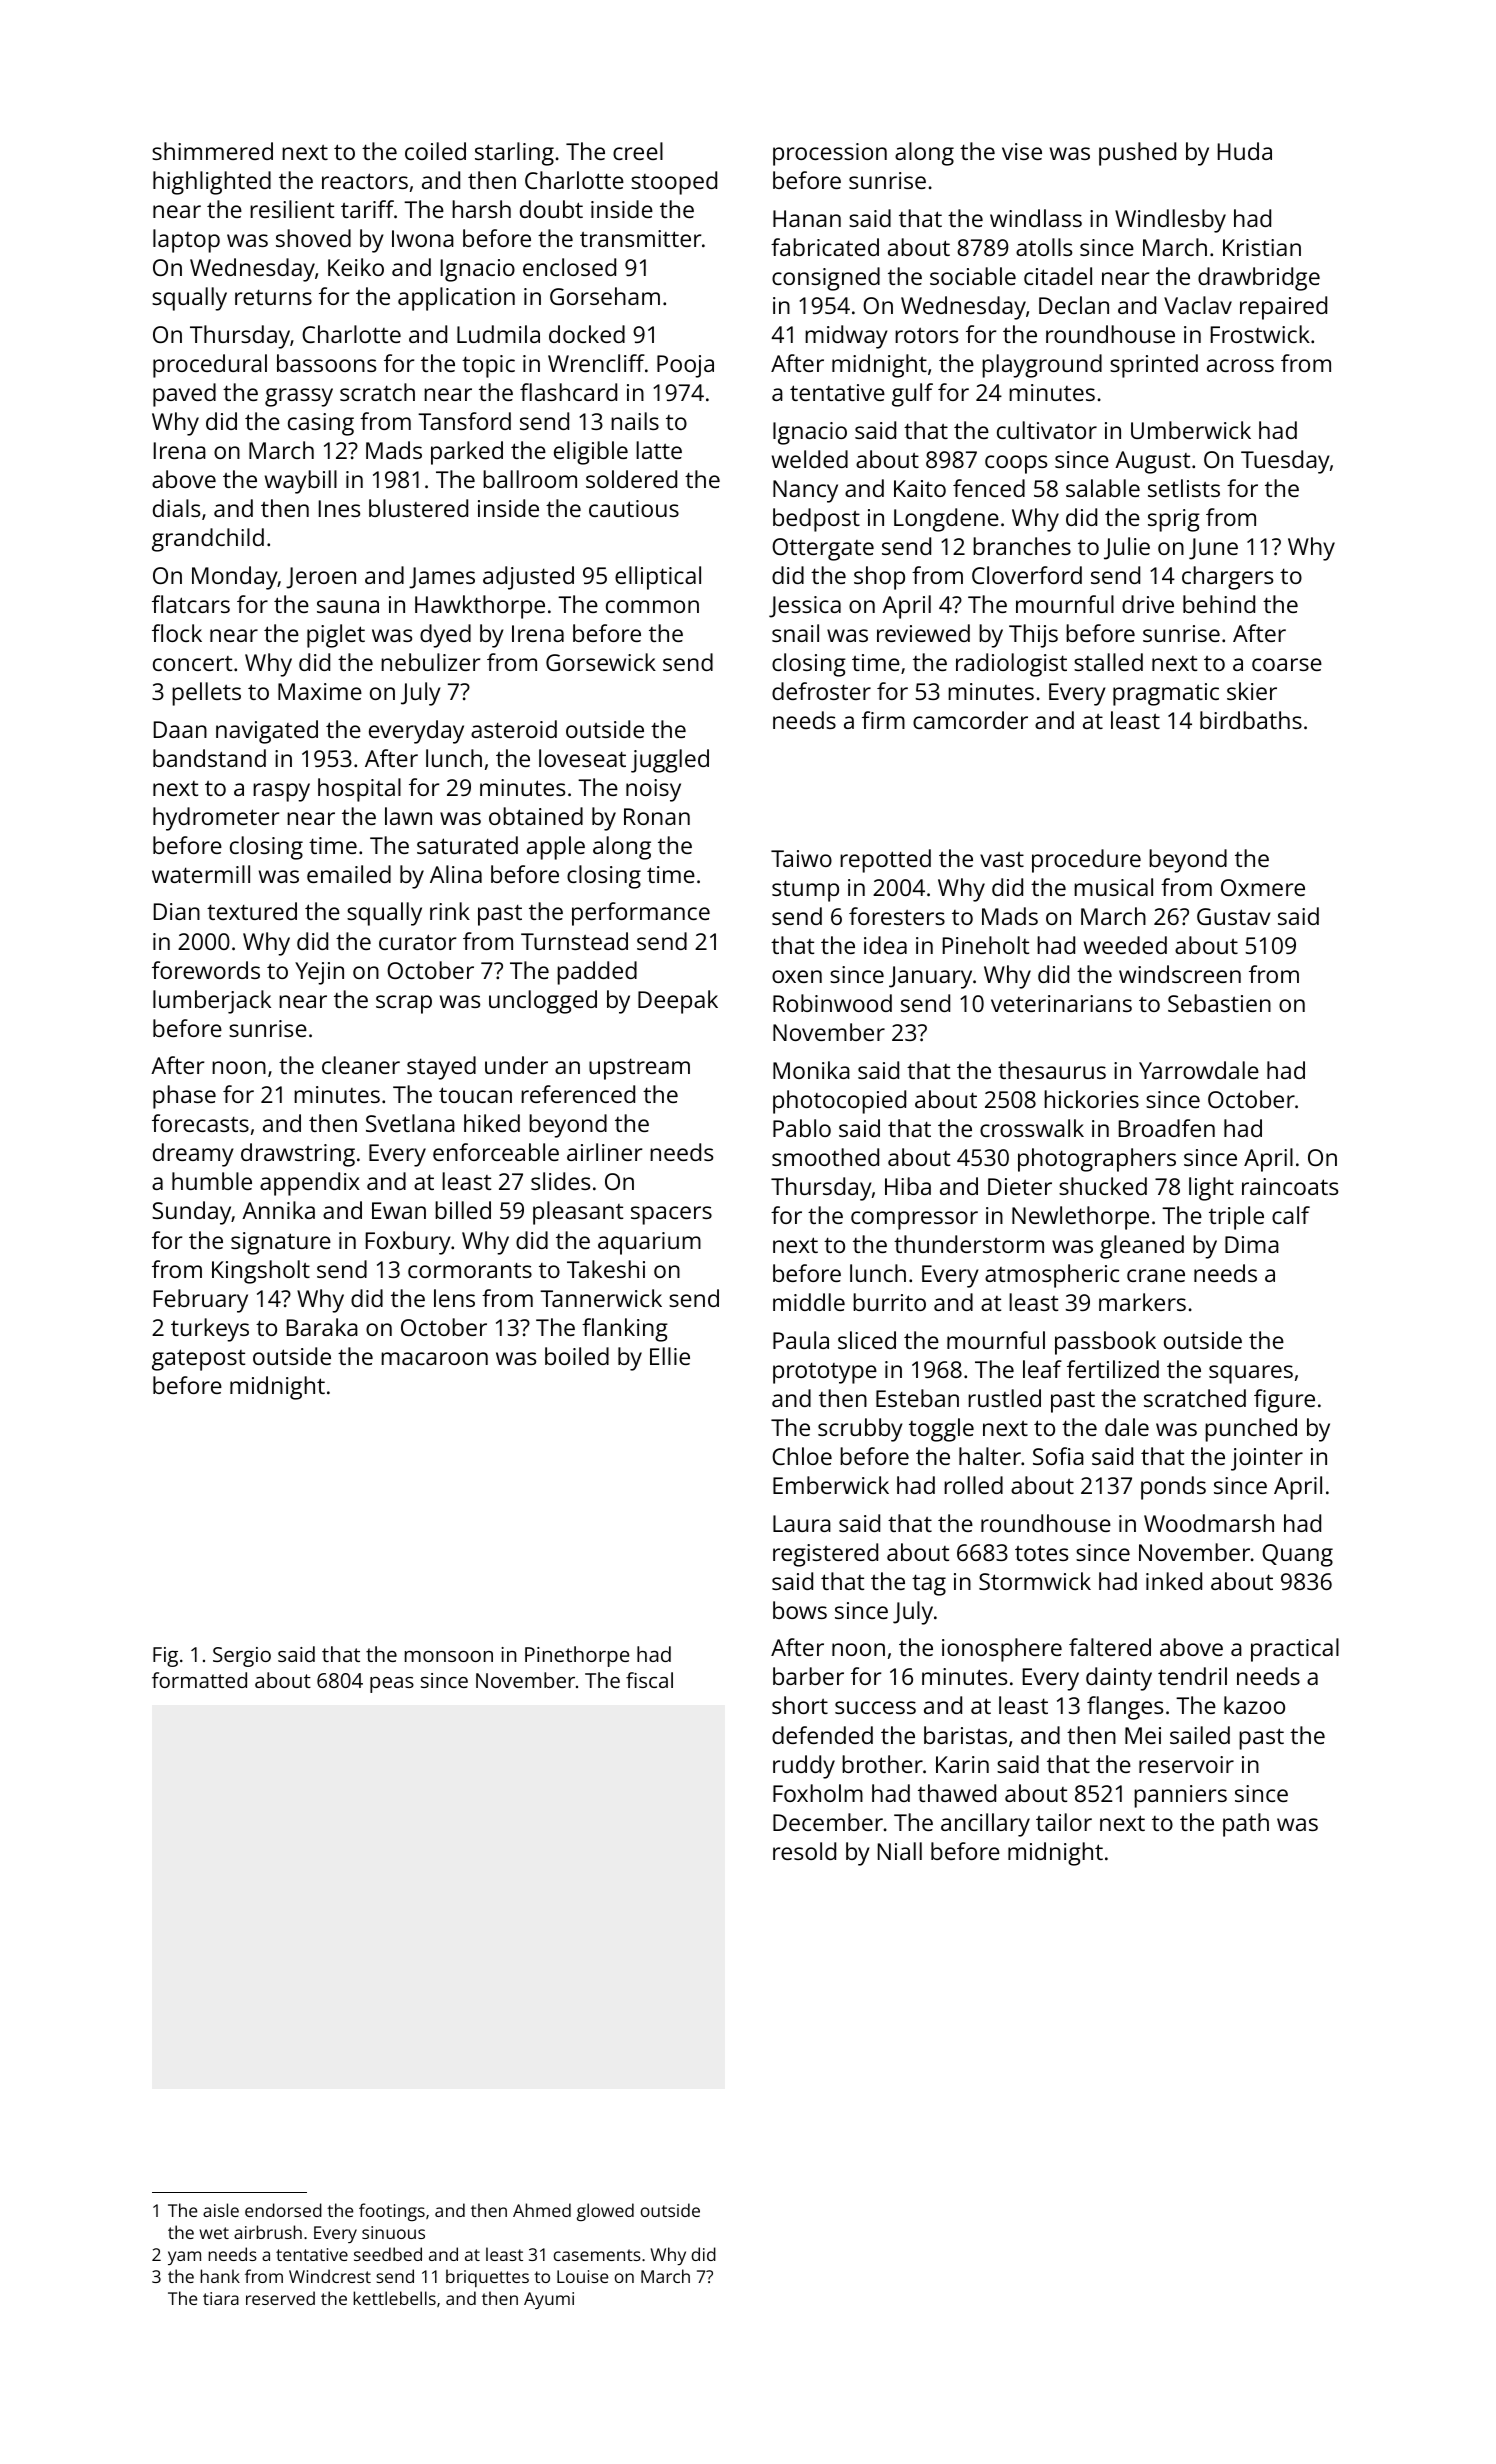 This document has width=1496, height=2464. What do you see at coordinates (685, 366) in the document?
I see `Pooja` at bounding box center [685, 366].
